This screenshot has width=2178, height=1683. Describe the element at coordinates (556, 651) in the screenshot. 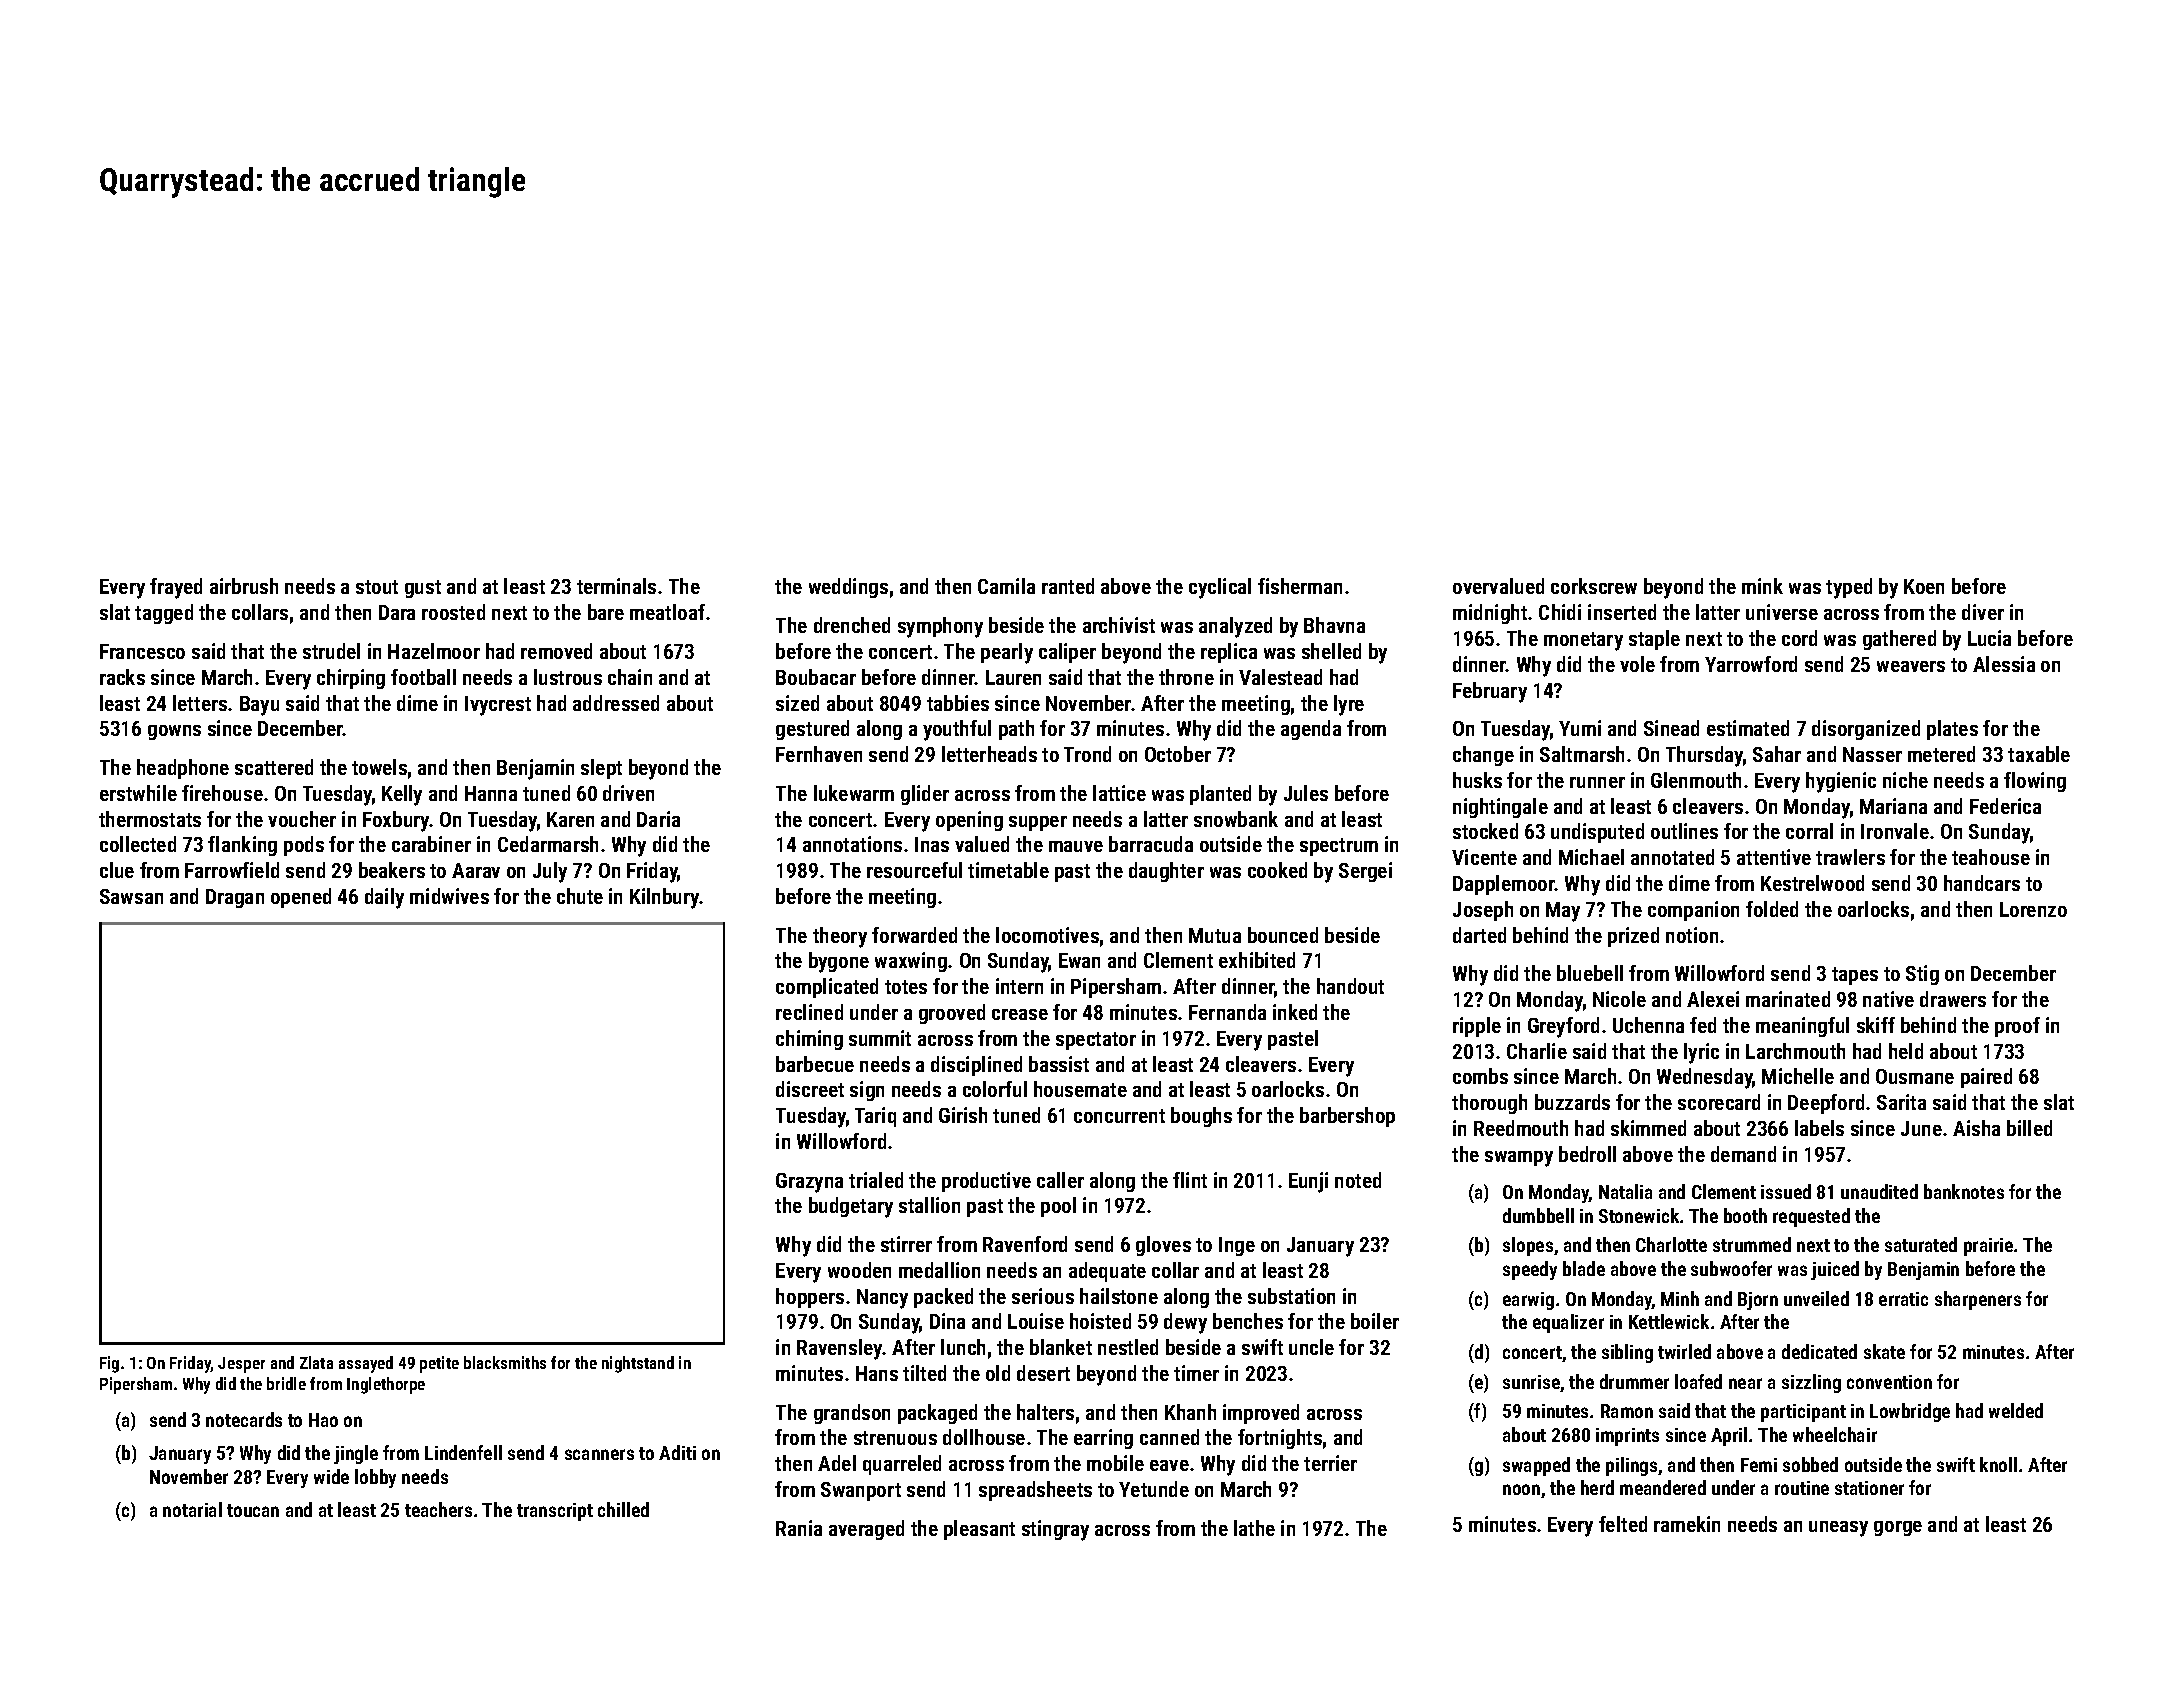

I see `removed` at that location.
